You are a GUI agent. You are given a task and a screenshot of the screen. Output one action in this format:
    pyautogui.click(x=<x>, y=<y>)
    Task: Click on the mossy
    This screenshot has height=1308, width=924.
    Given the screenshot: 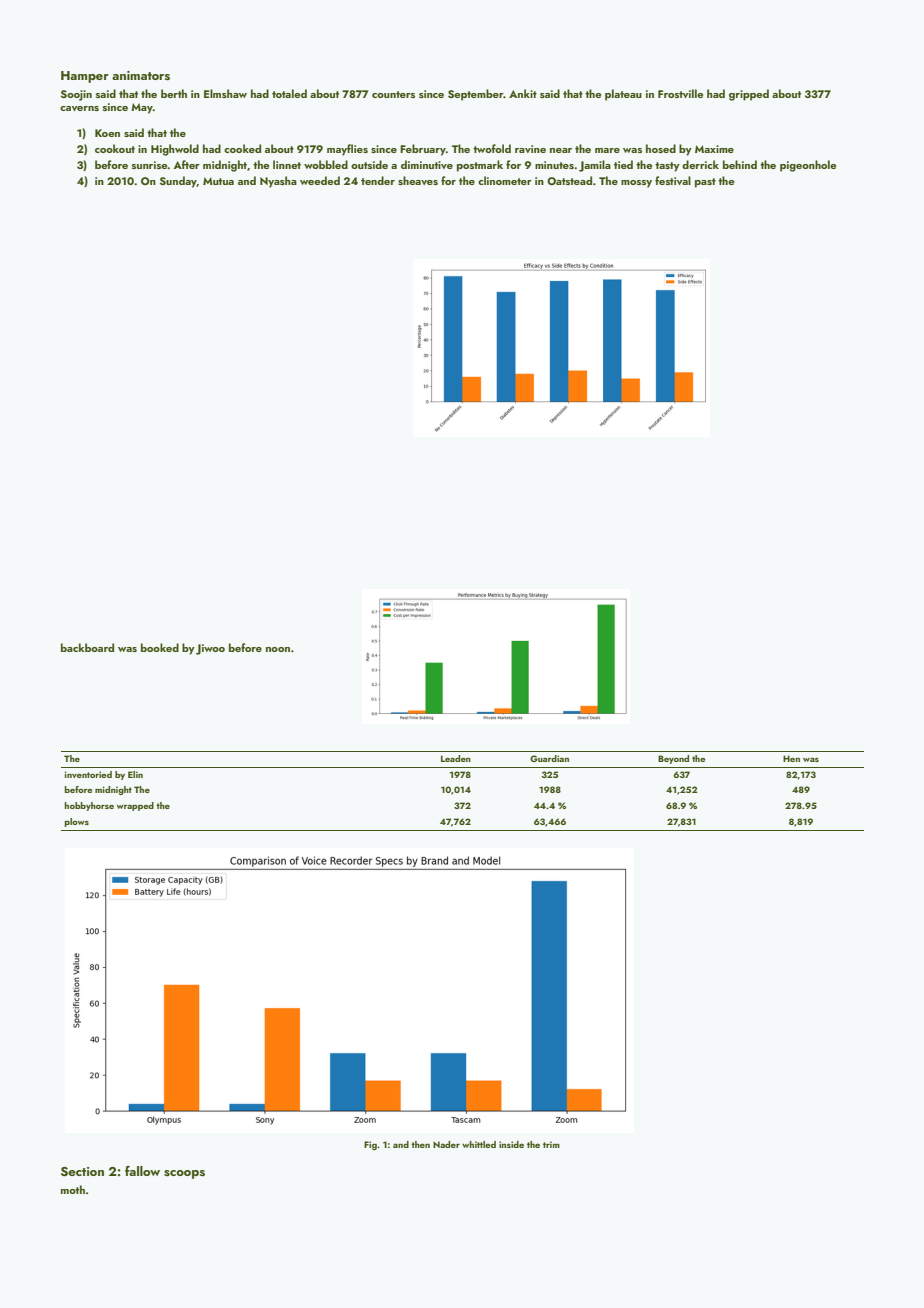 What is the action you would take?
    pyautogui.click(x=636, y=184)
